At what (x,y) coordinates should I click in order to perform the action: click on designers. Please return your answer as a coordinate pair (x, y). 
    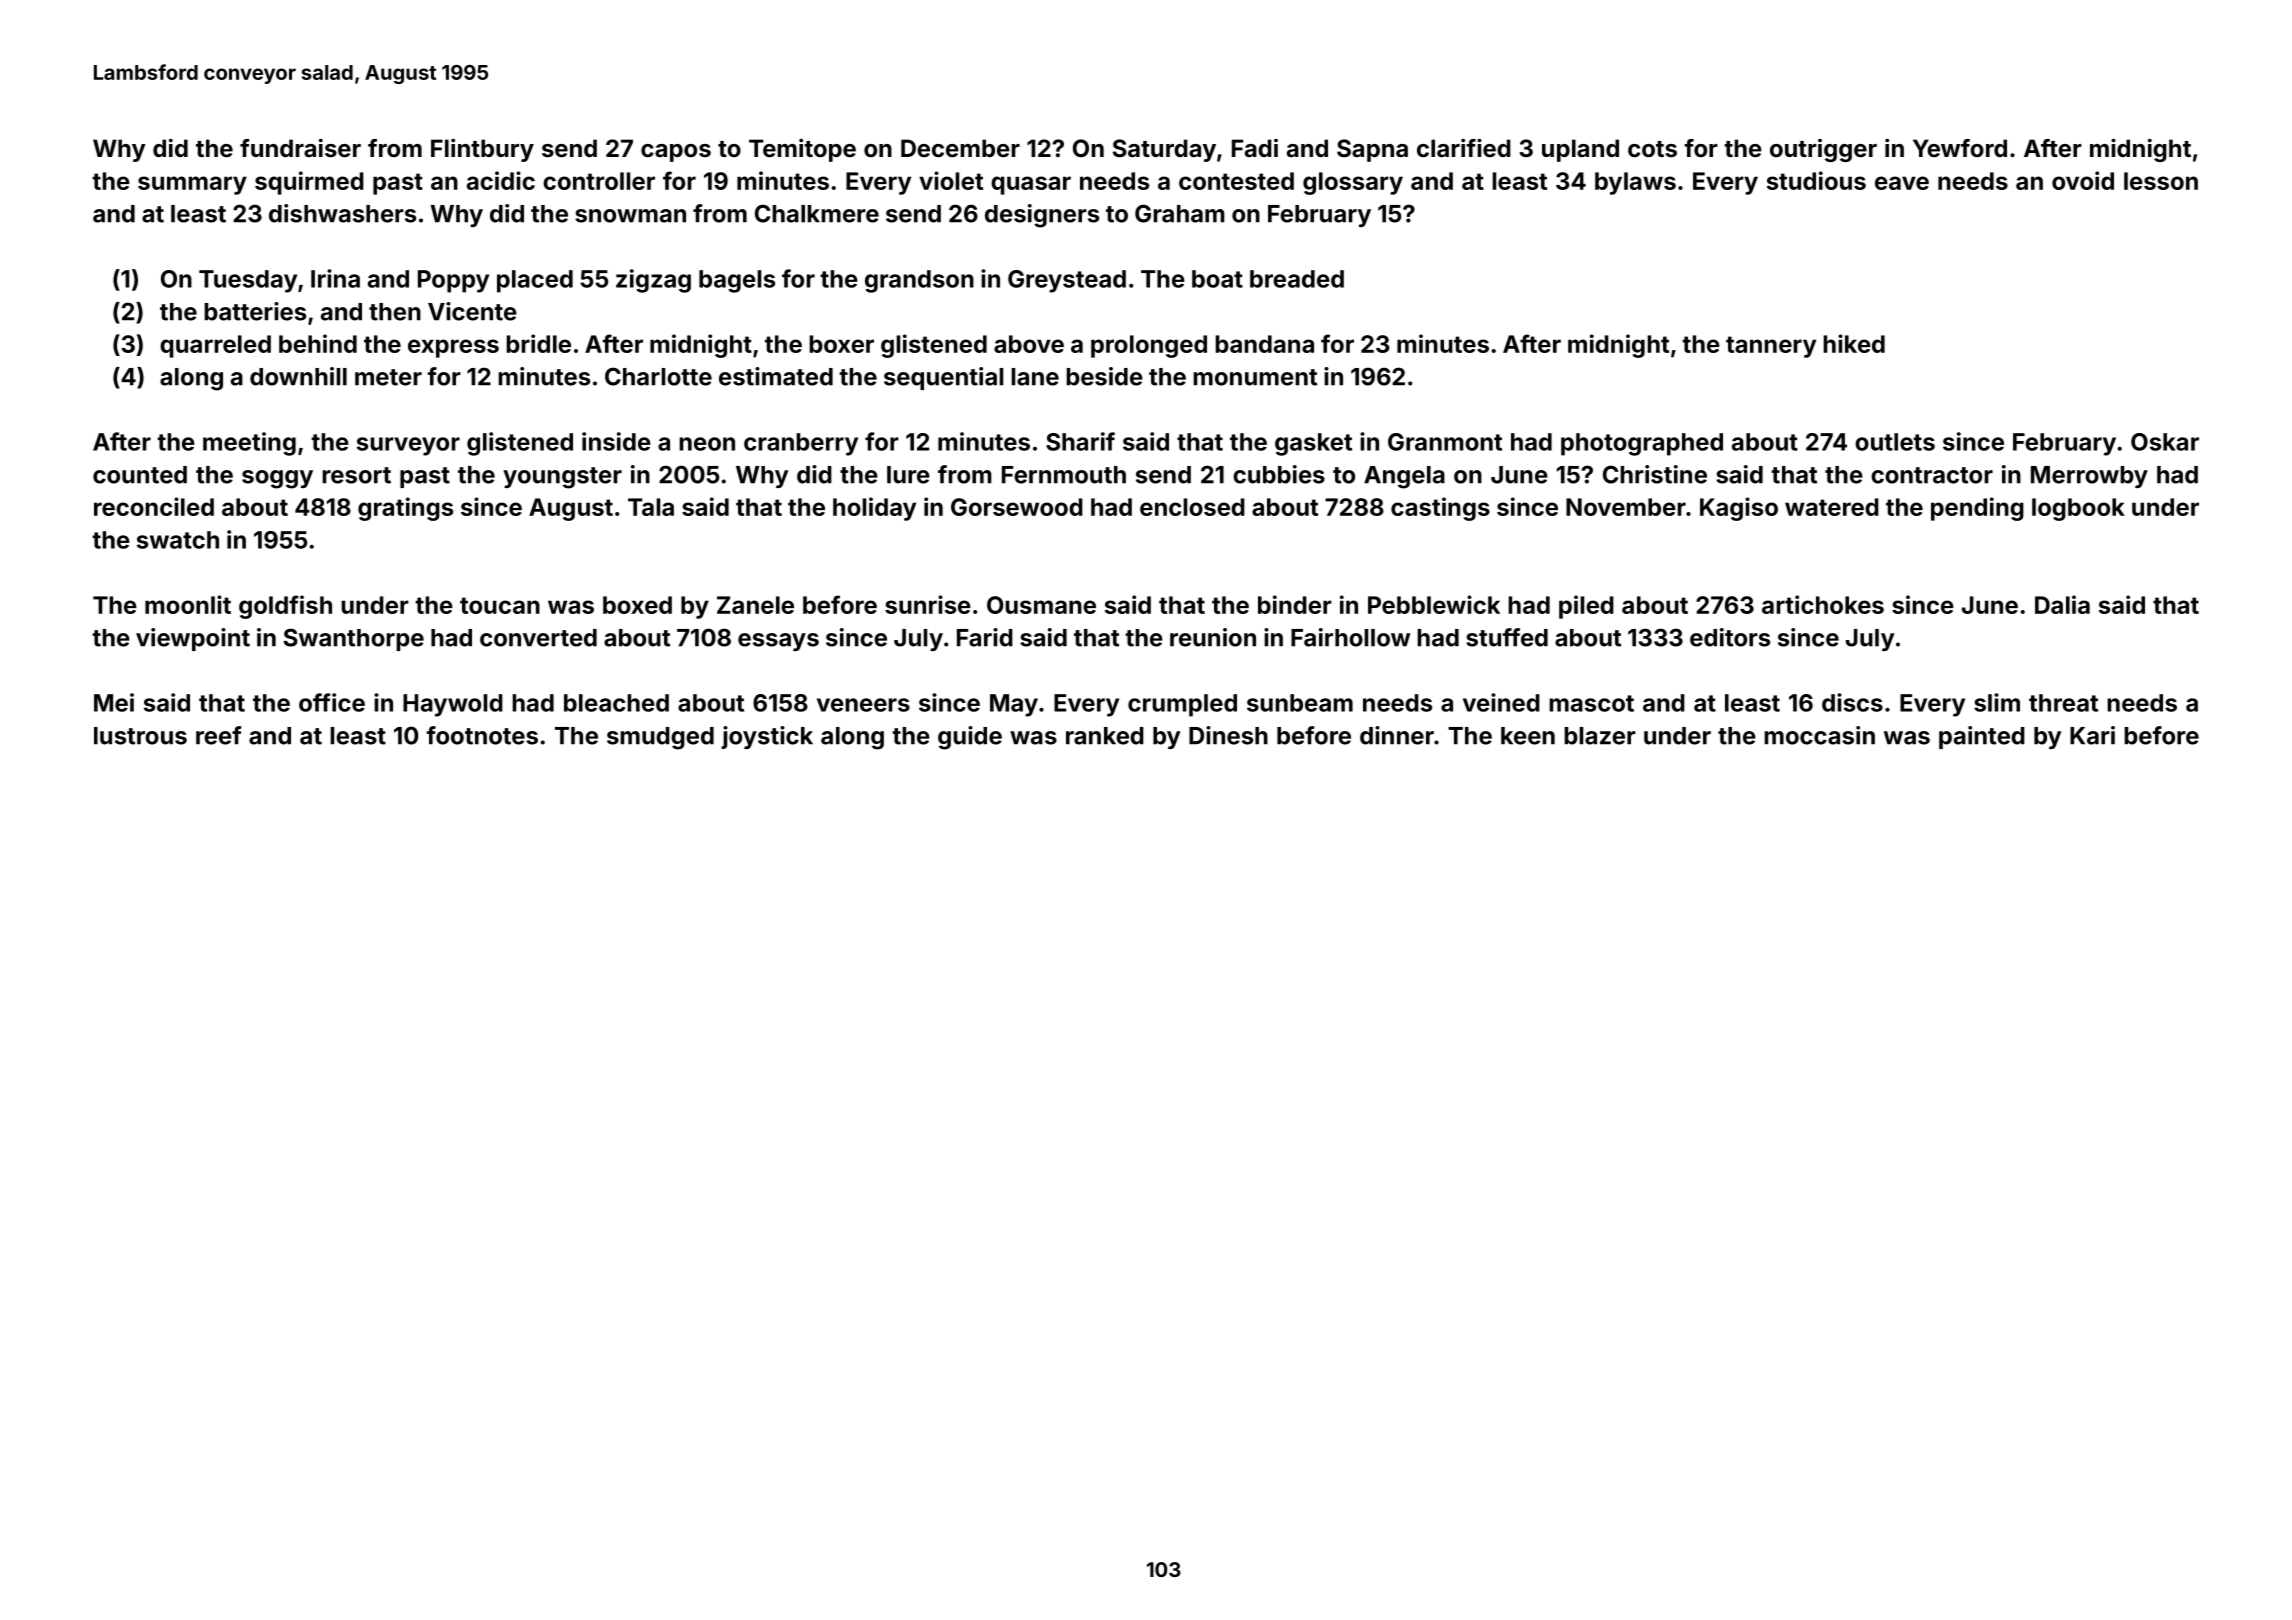
    Looking at the image, I should click on (1042, 216).
